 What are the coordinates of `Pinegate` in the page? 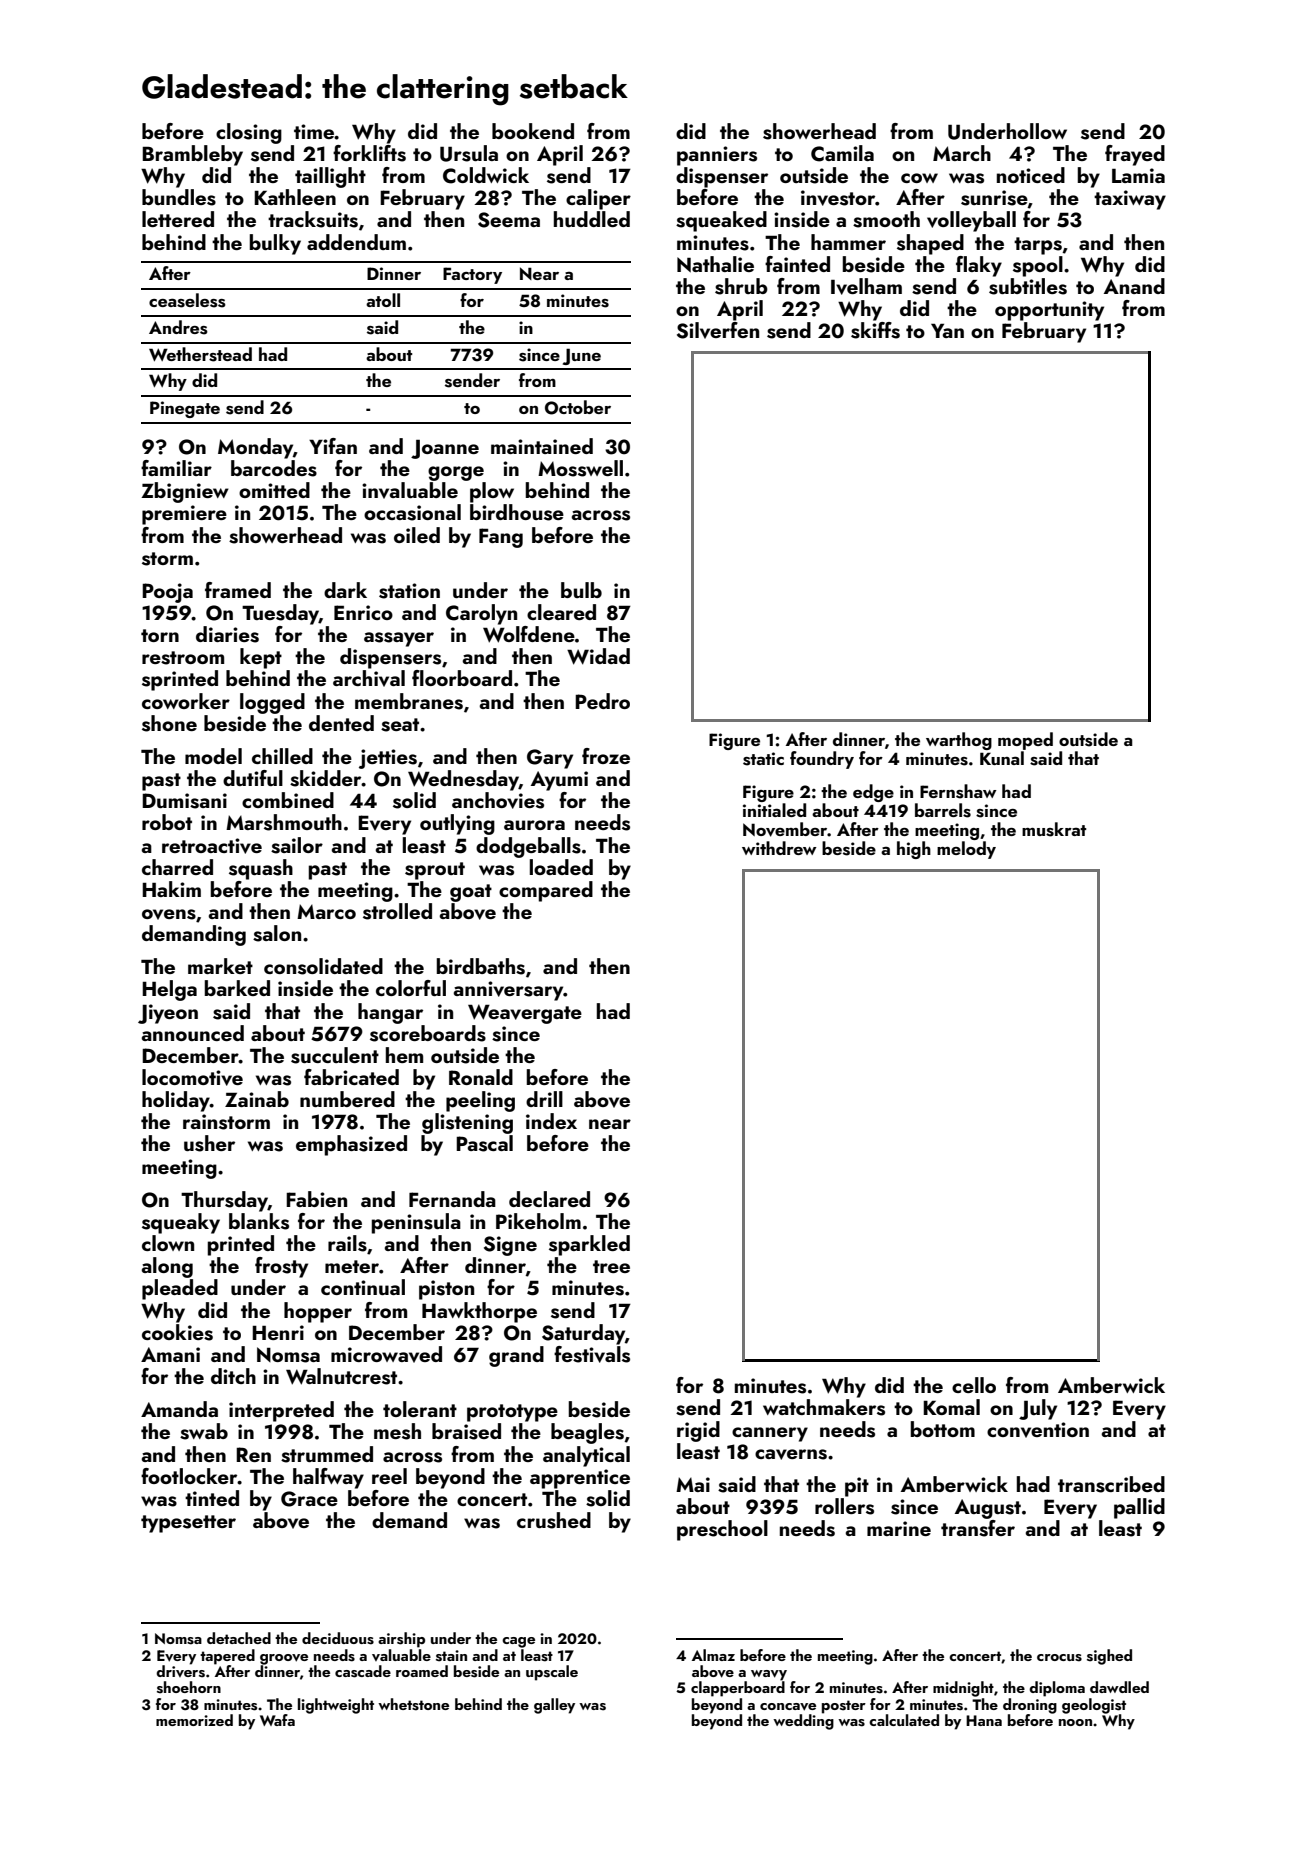 It's located at (185, 409).
